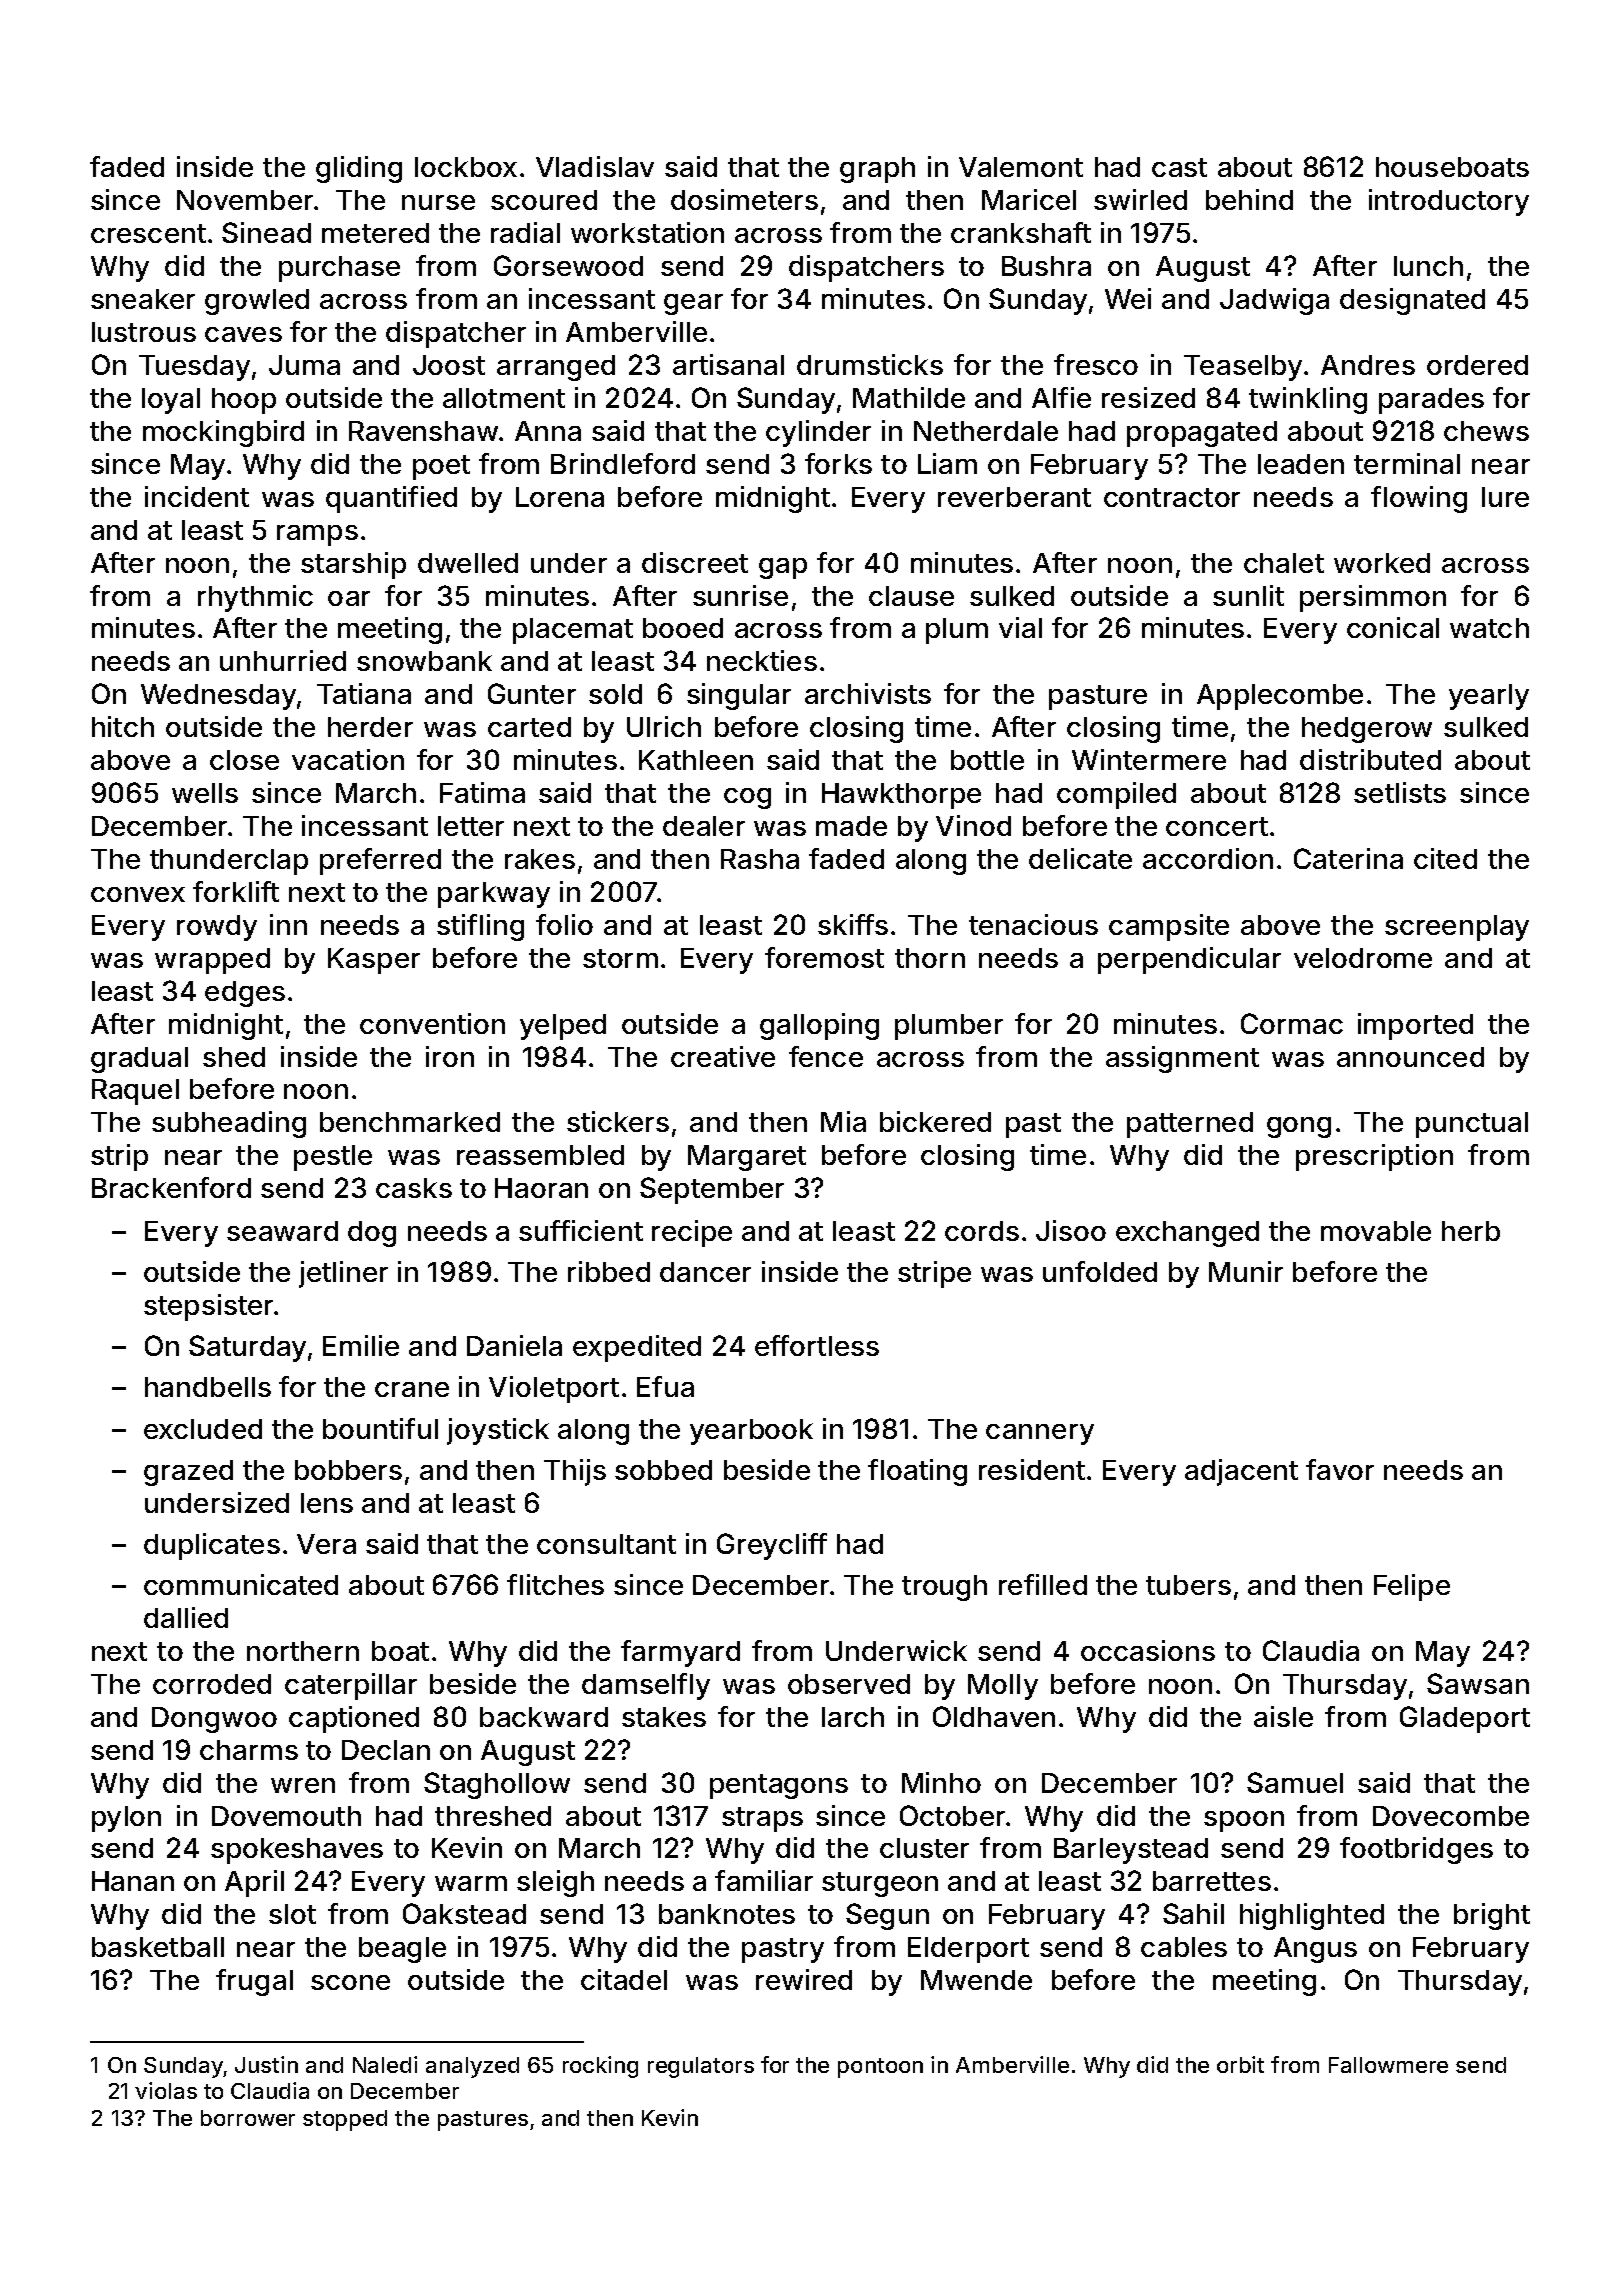  Describe the element at coordinates (208, 1307) in the page. I see `stepsister` at that location.
